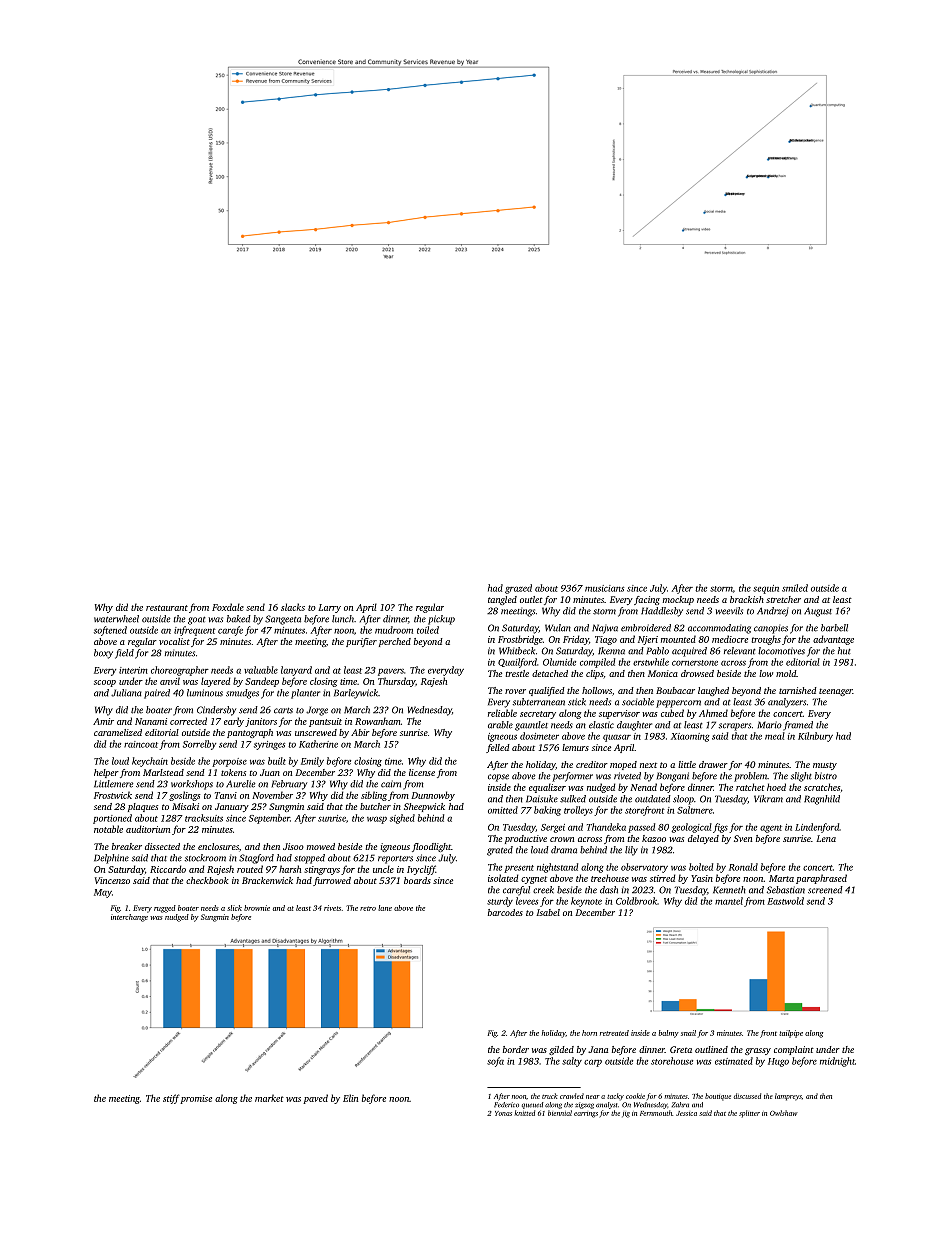  Describe the element at coordinates (215, 682) in the screenshot. I see `layered` at that location.
